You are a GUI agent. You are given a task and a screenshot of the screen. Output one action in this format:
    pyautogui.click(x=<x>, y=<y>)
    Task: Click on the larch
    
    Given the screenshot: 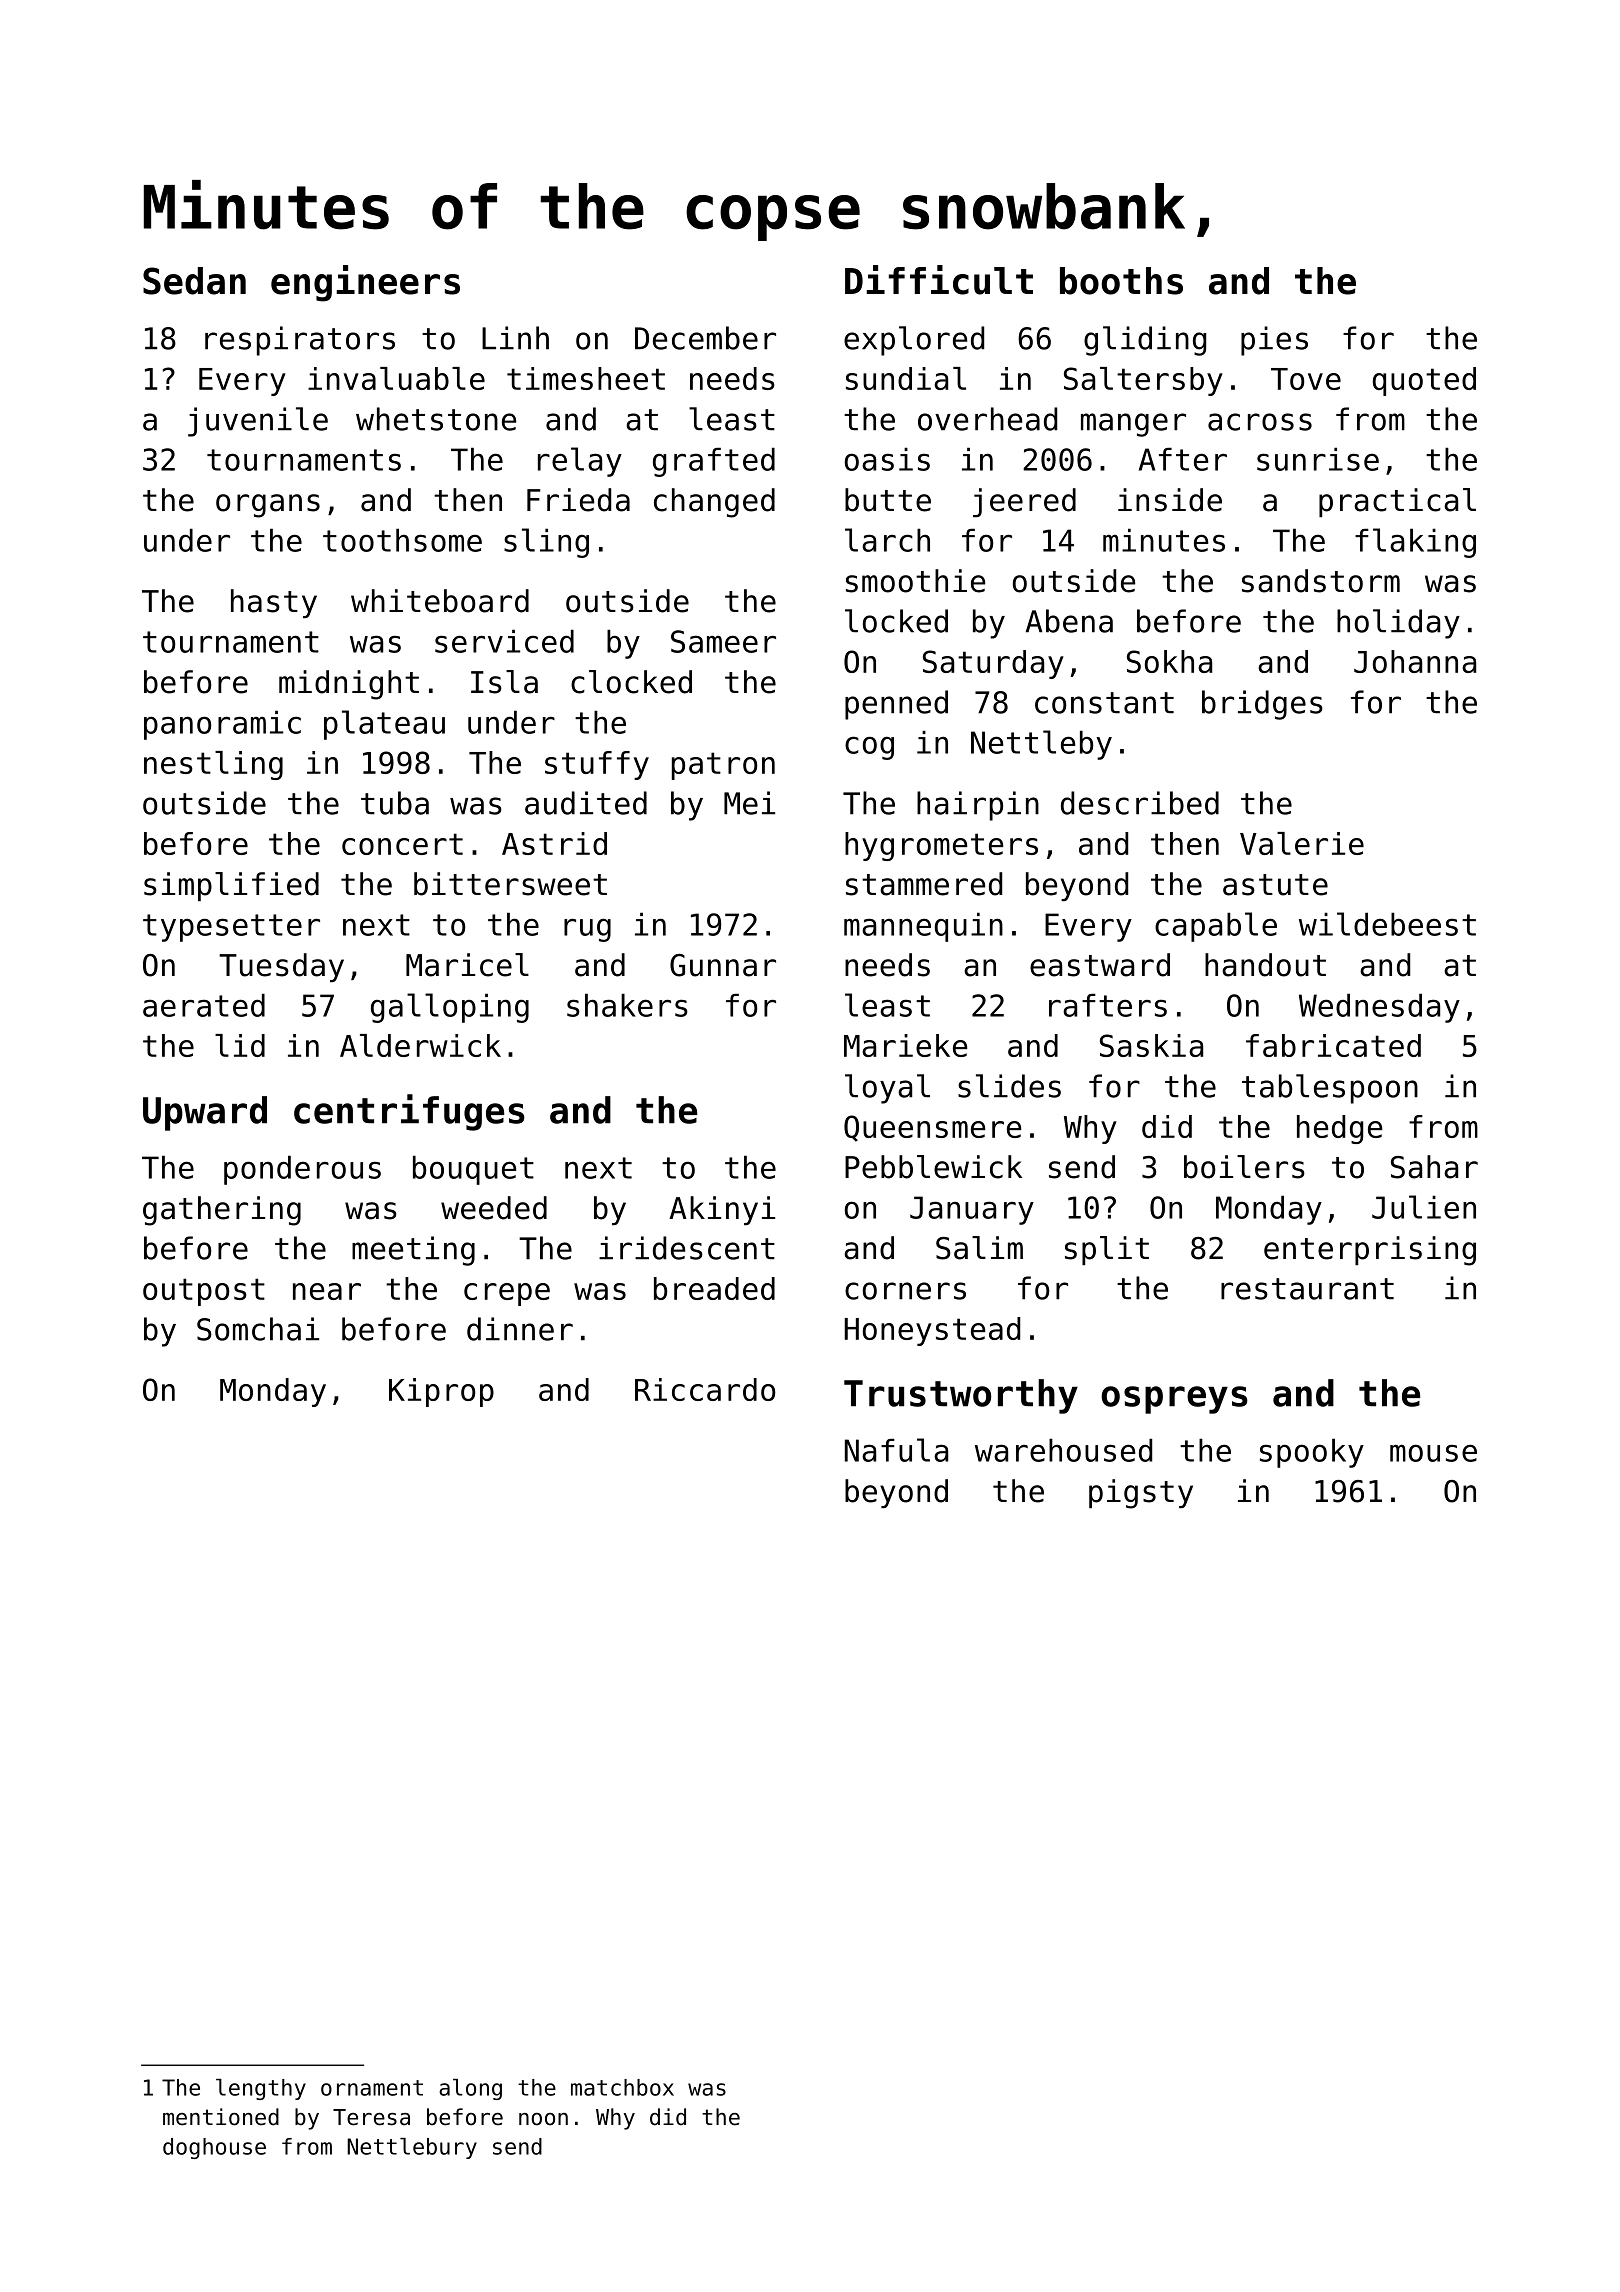 What is the action you would take?
    pyautogui.click(x=887, y=540)
